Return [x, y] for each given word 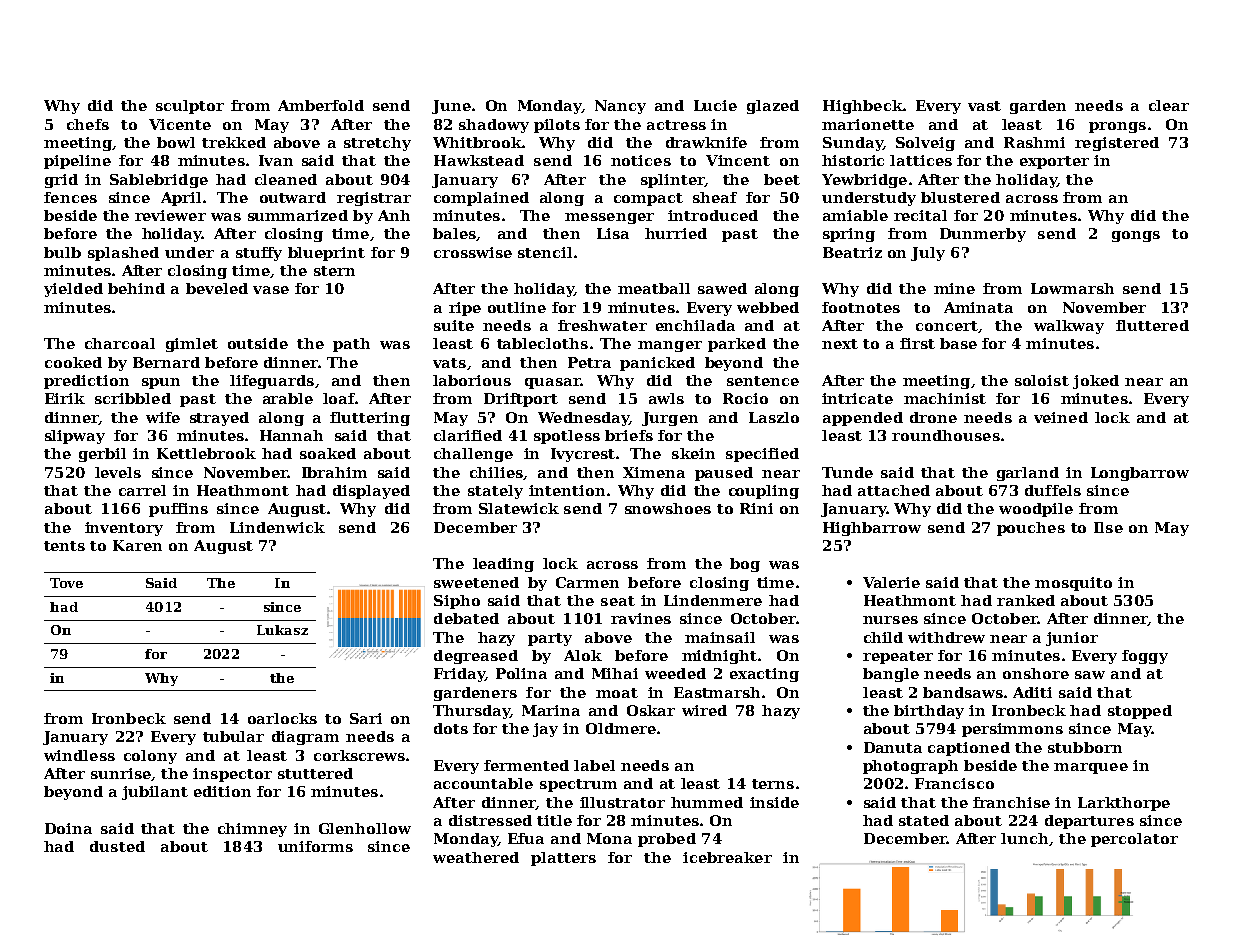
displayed [371, 492]
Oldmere [621, 728]
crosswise [473, 252]
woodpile [1036, 510]
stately [495, 492]
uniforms [315, 846]
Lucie [715, 105]
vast [984, 106]
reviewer [170, 215]
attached [894, 490]
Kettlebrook [206, 453]
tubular [233, 736]
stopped [1140, 712]
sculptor [190, 107]
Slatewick [519, 508]
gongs [1136, 236]
